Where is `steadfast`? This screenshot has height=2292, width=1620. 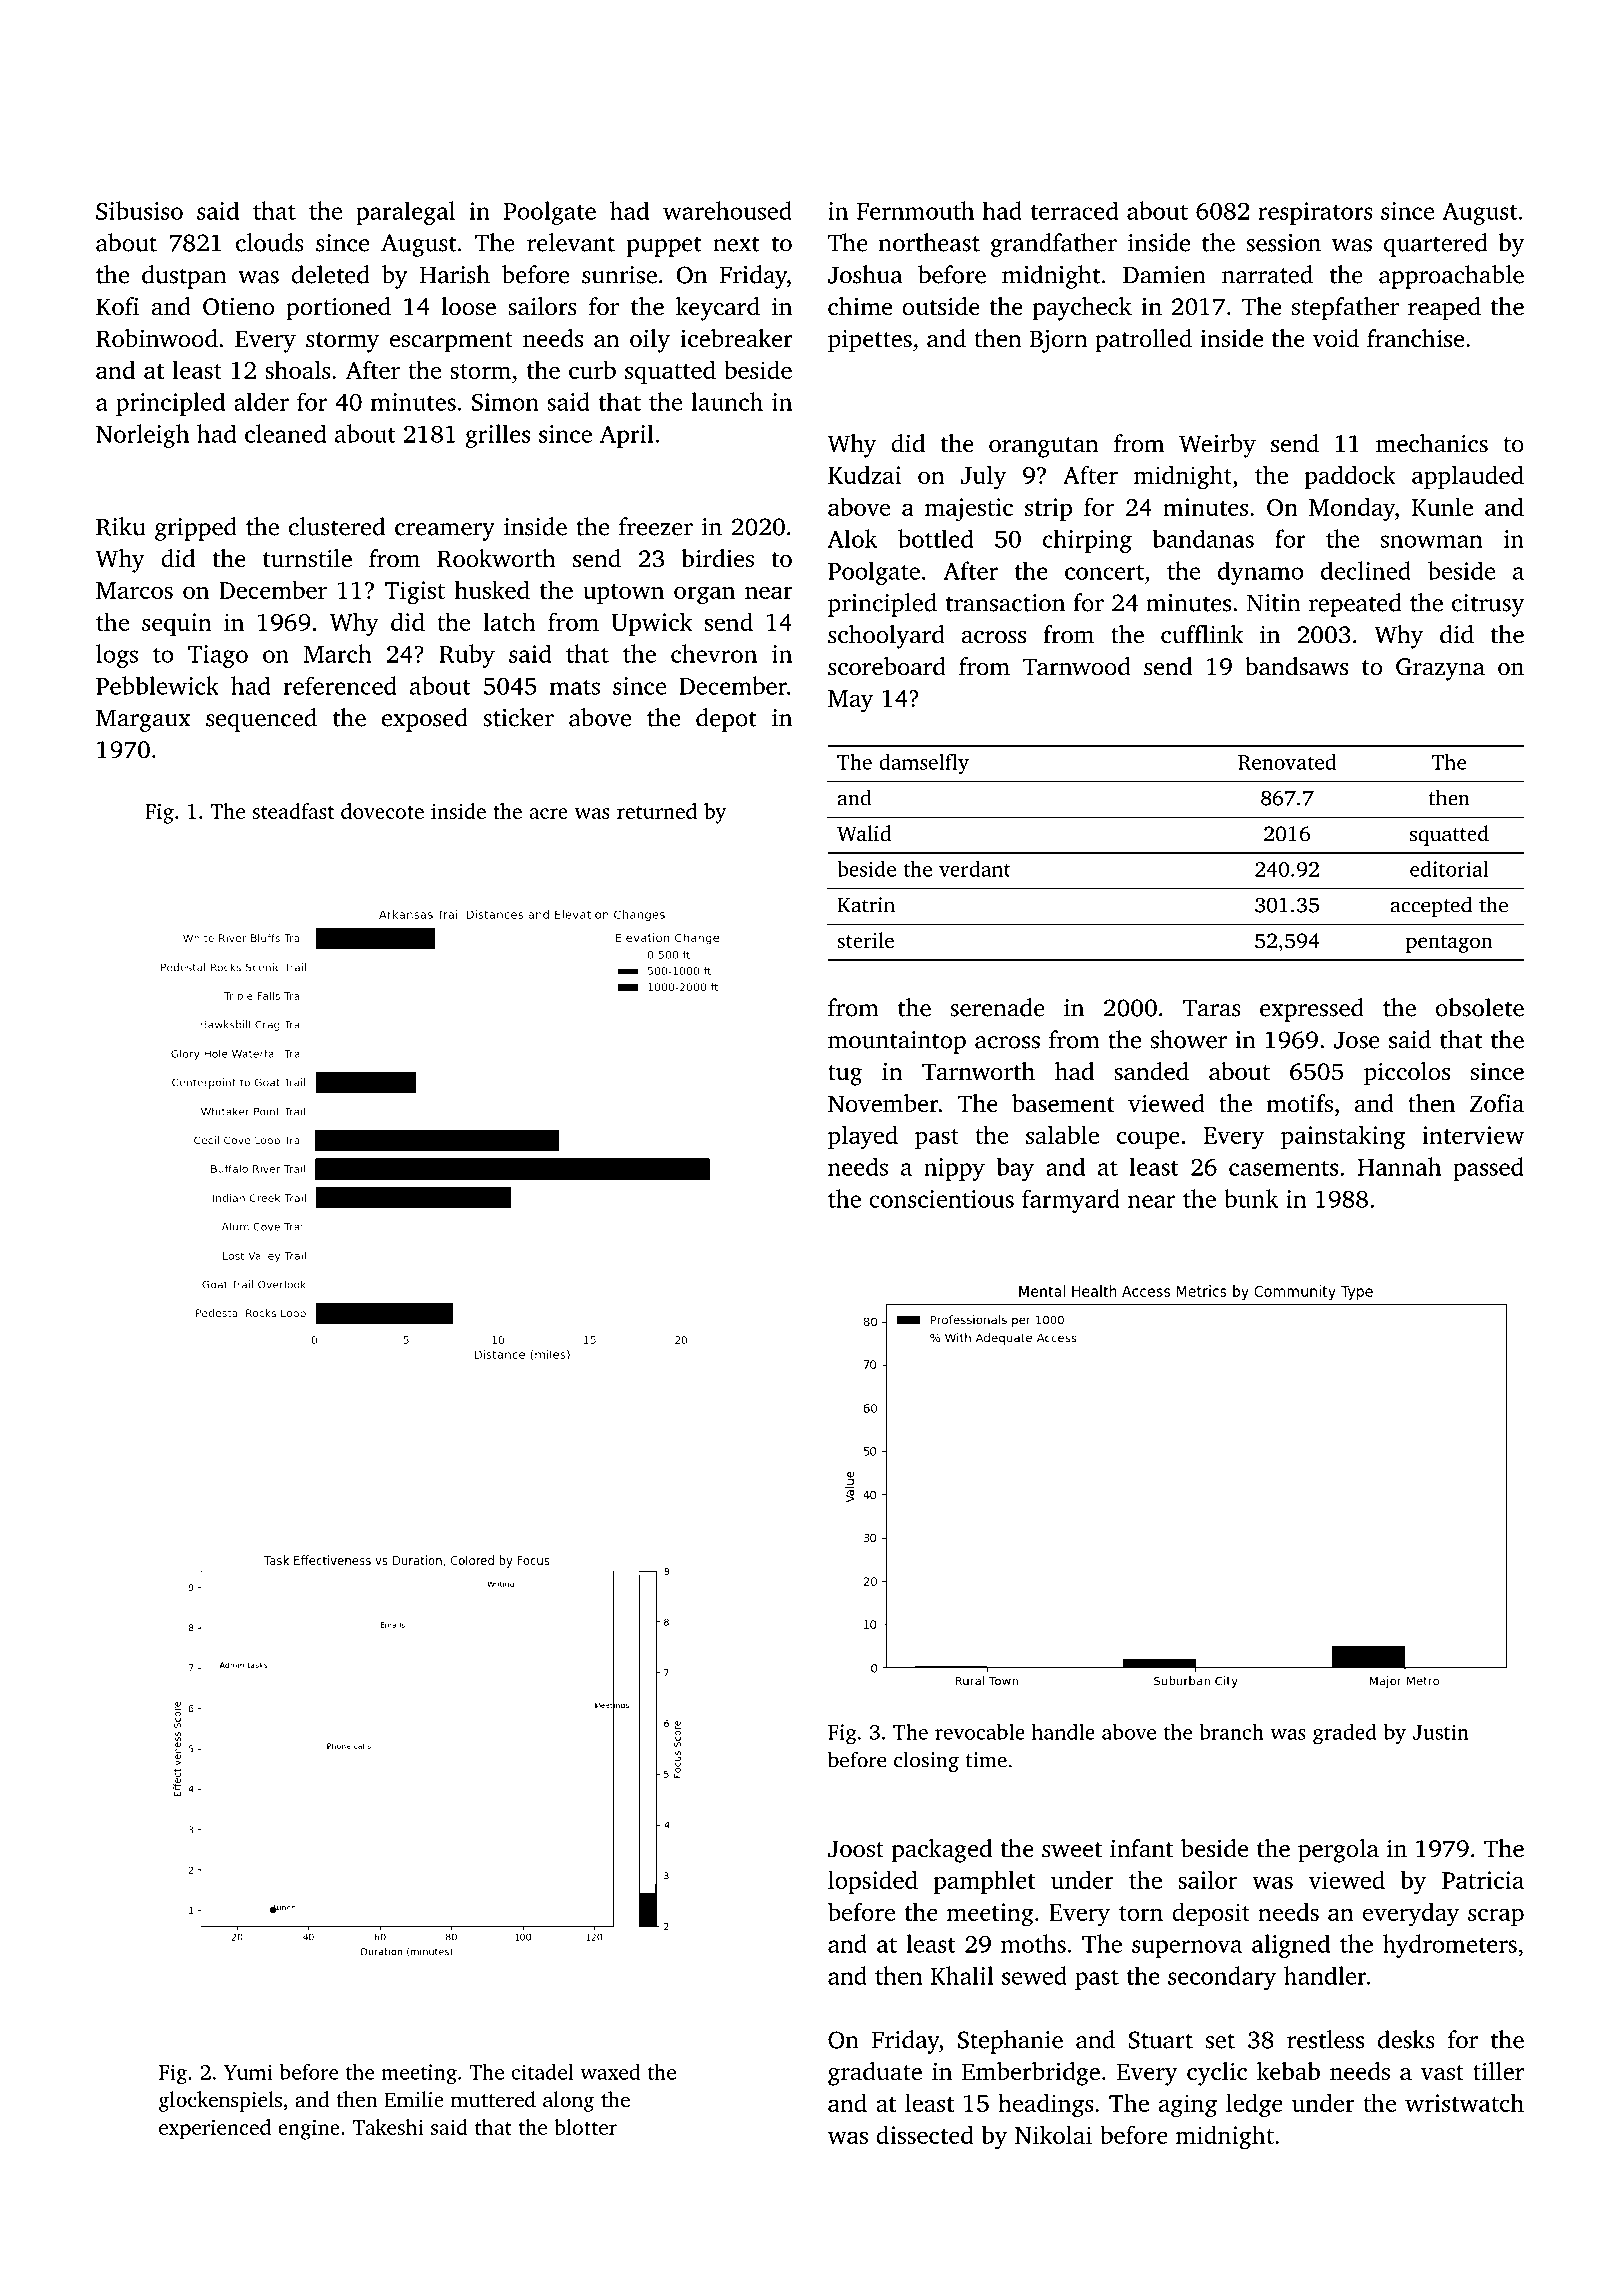
steadfast is located at coordinates (293, 811).
